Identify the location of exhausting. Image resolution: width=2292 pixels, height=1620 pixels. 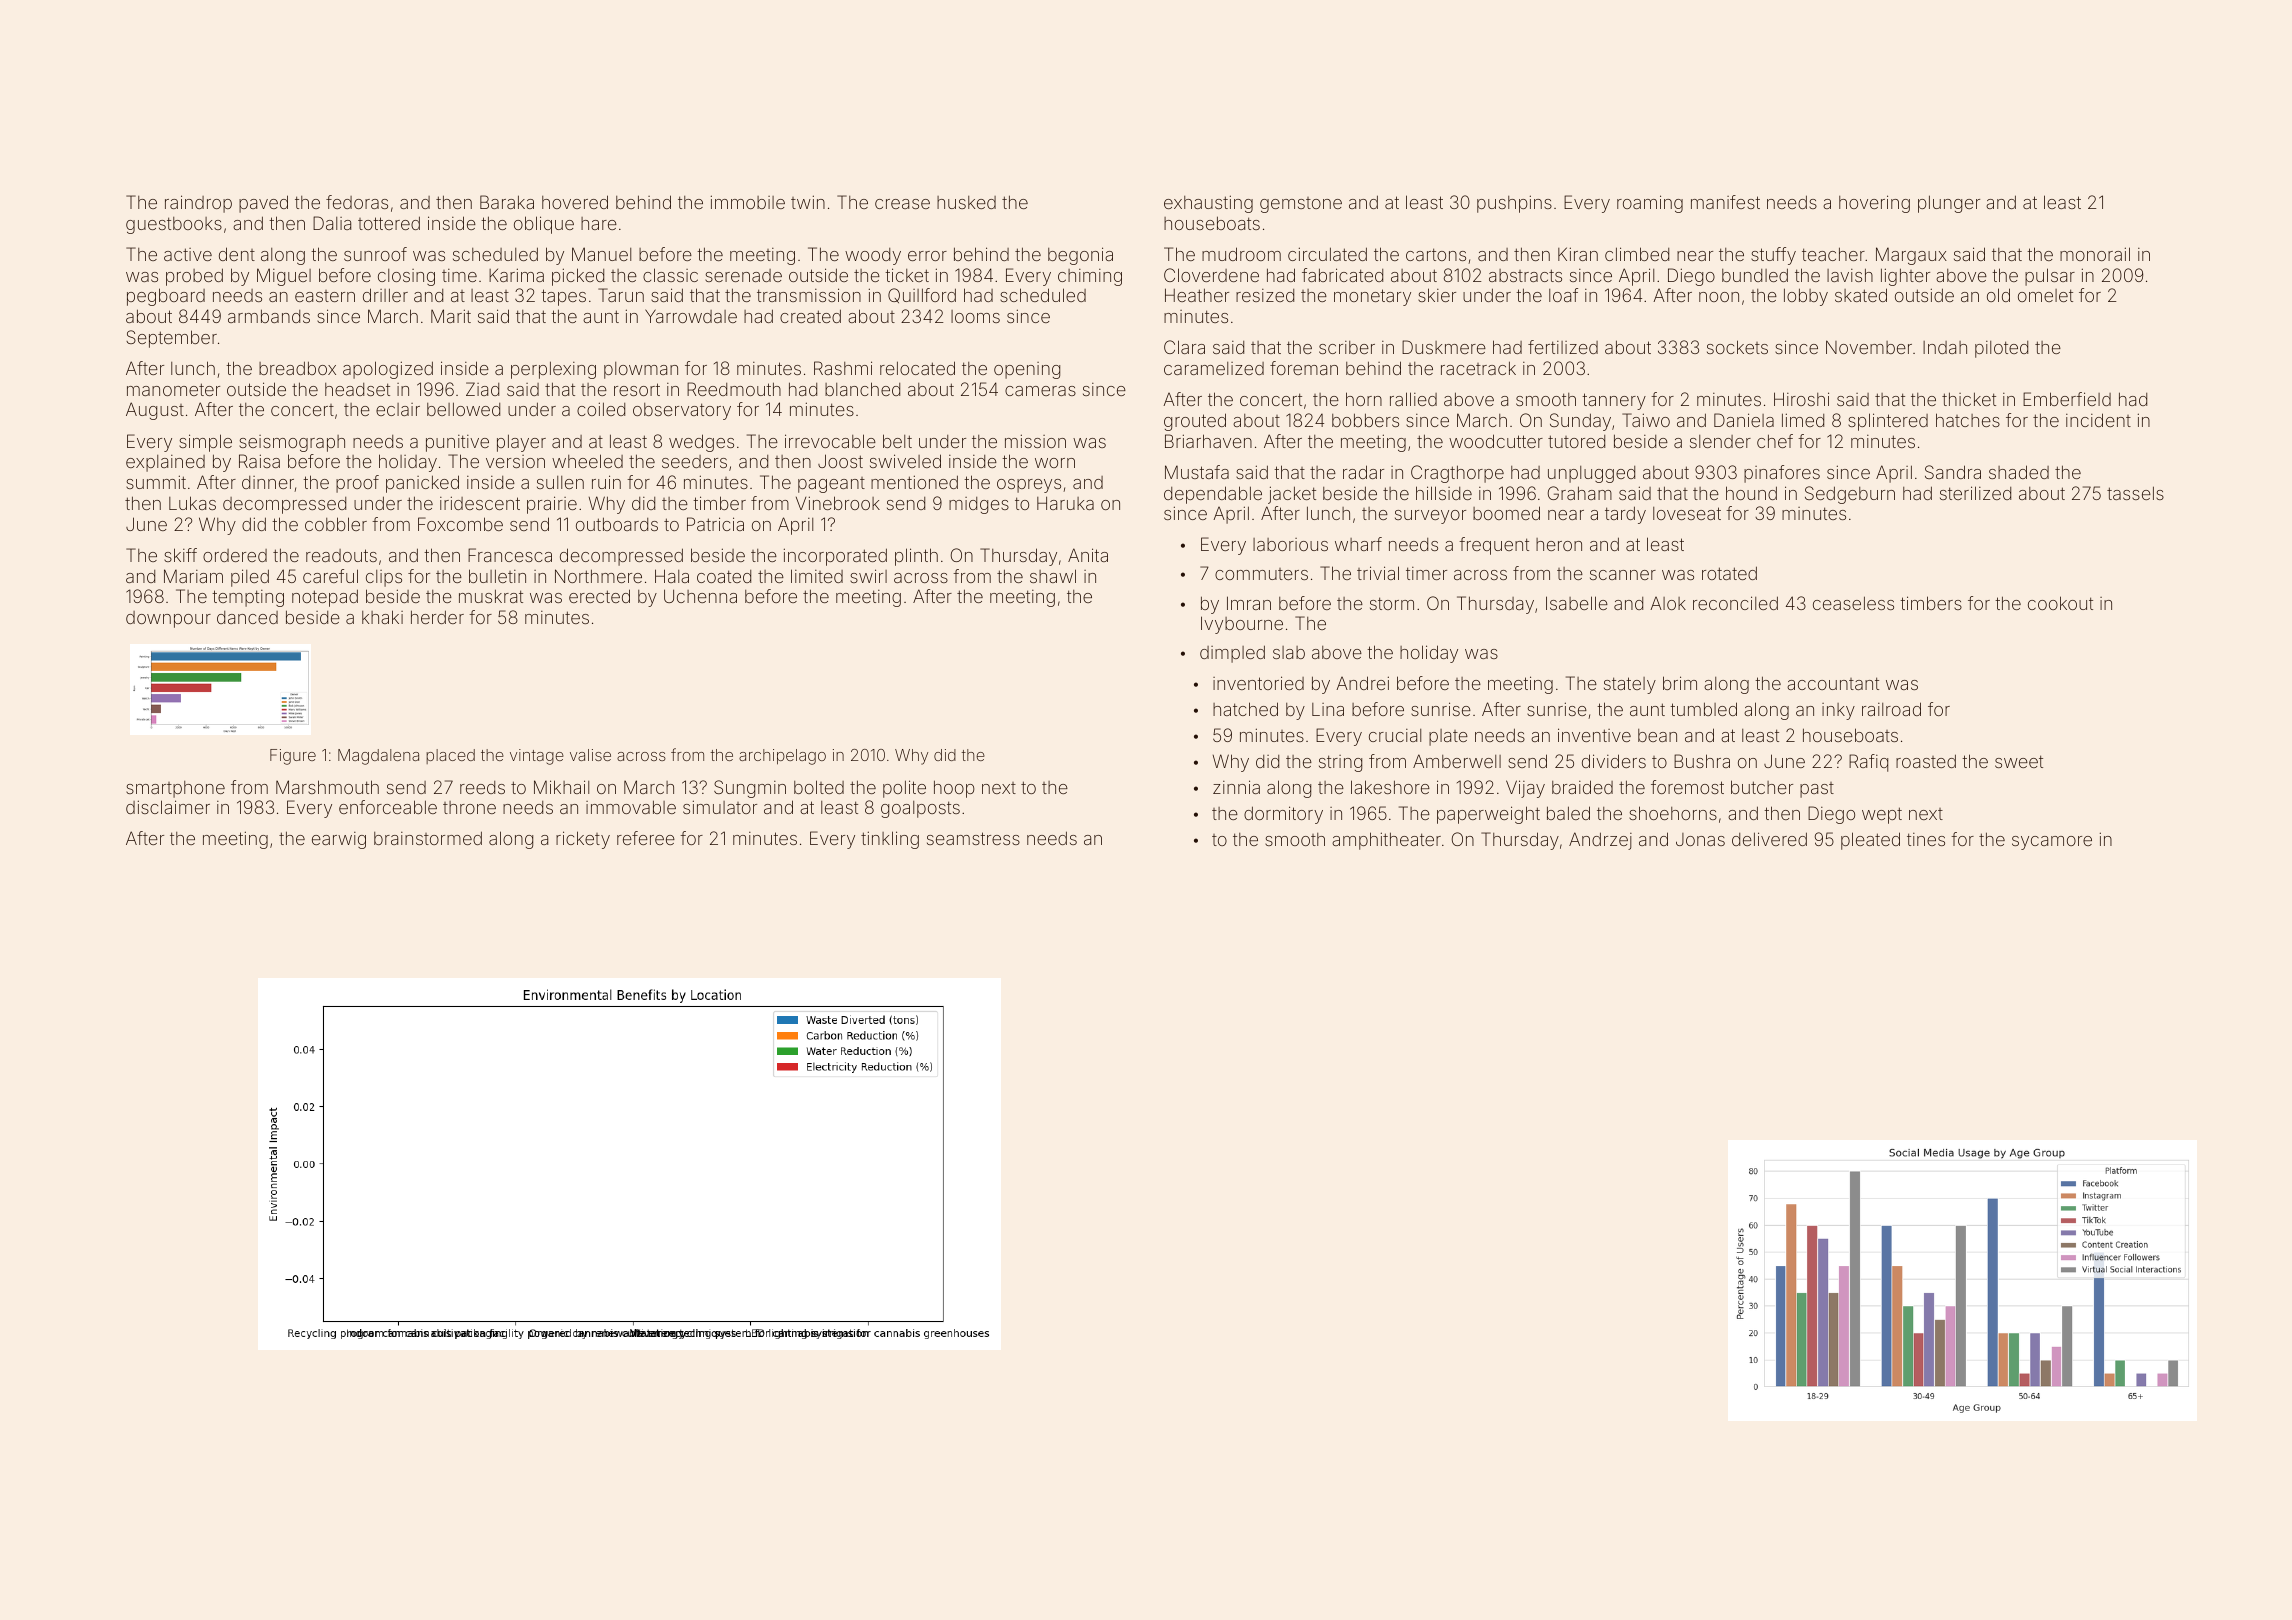
(1208, 204).
